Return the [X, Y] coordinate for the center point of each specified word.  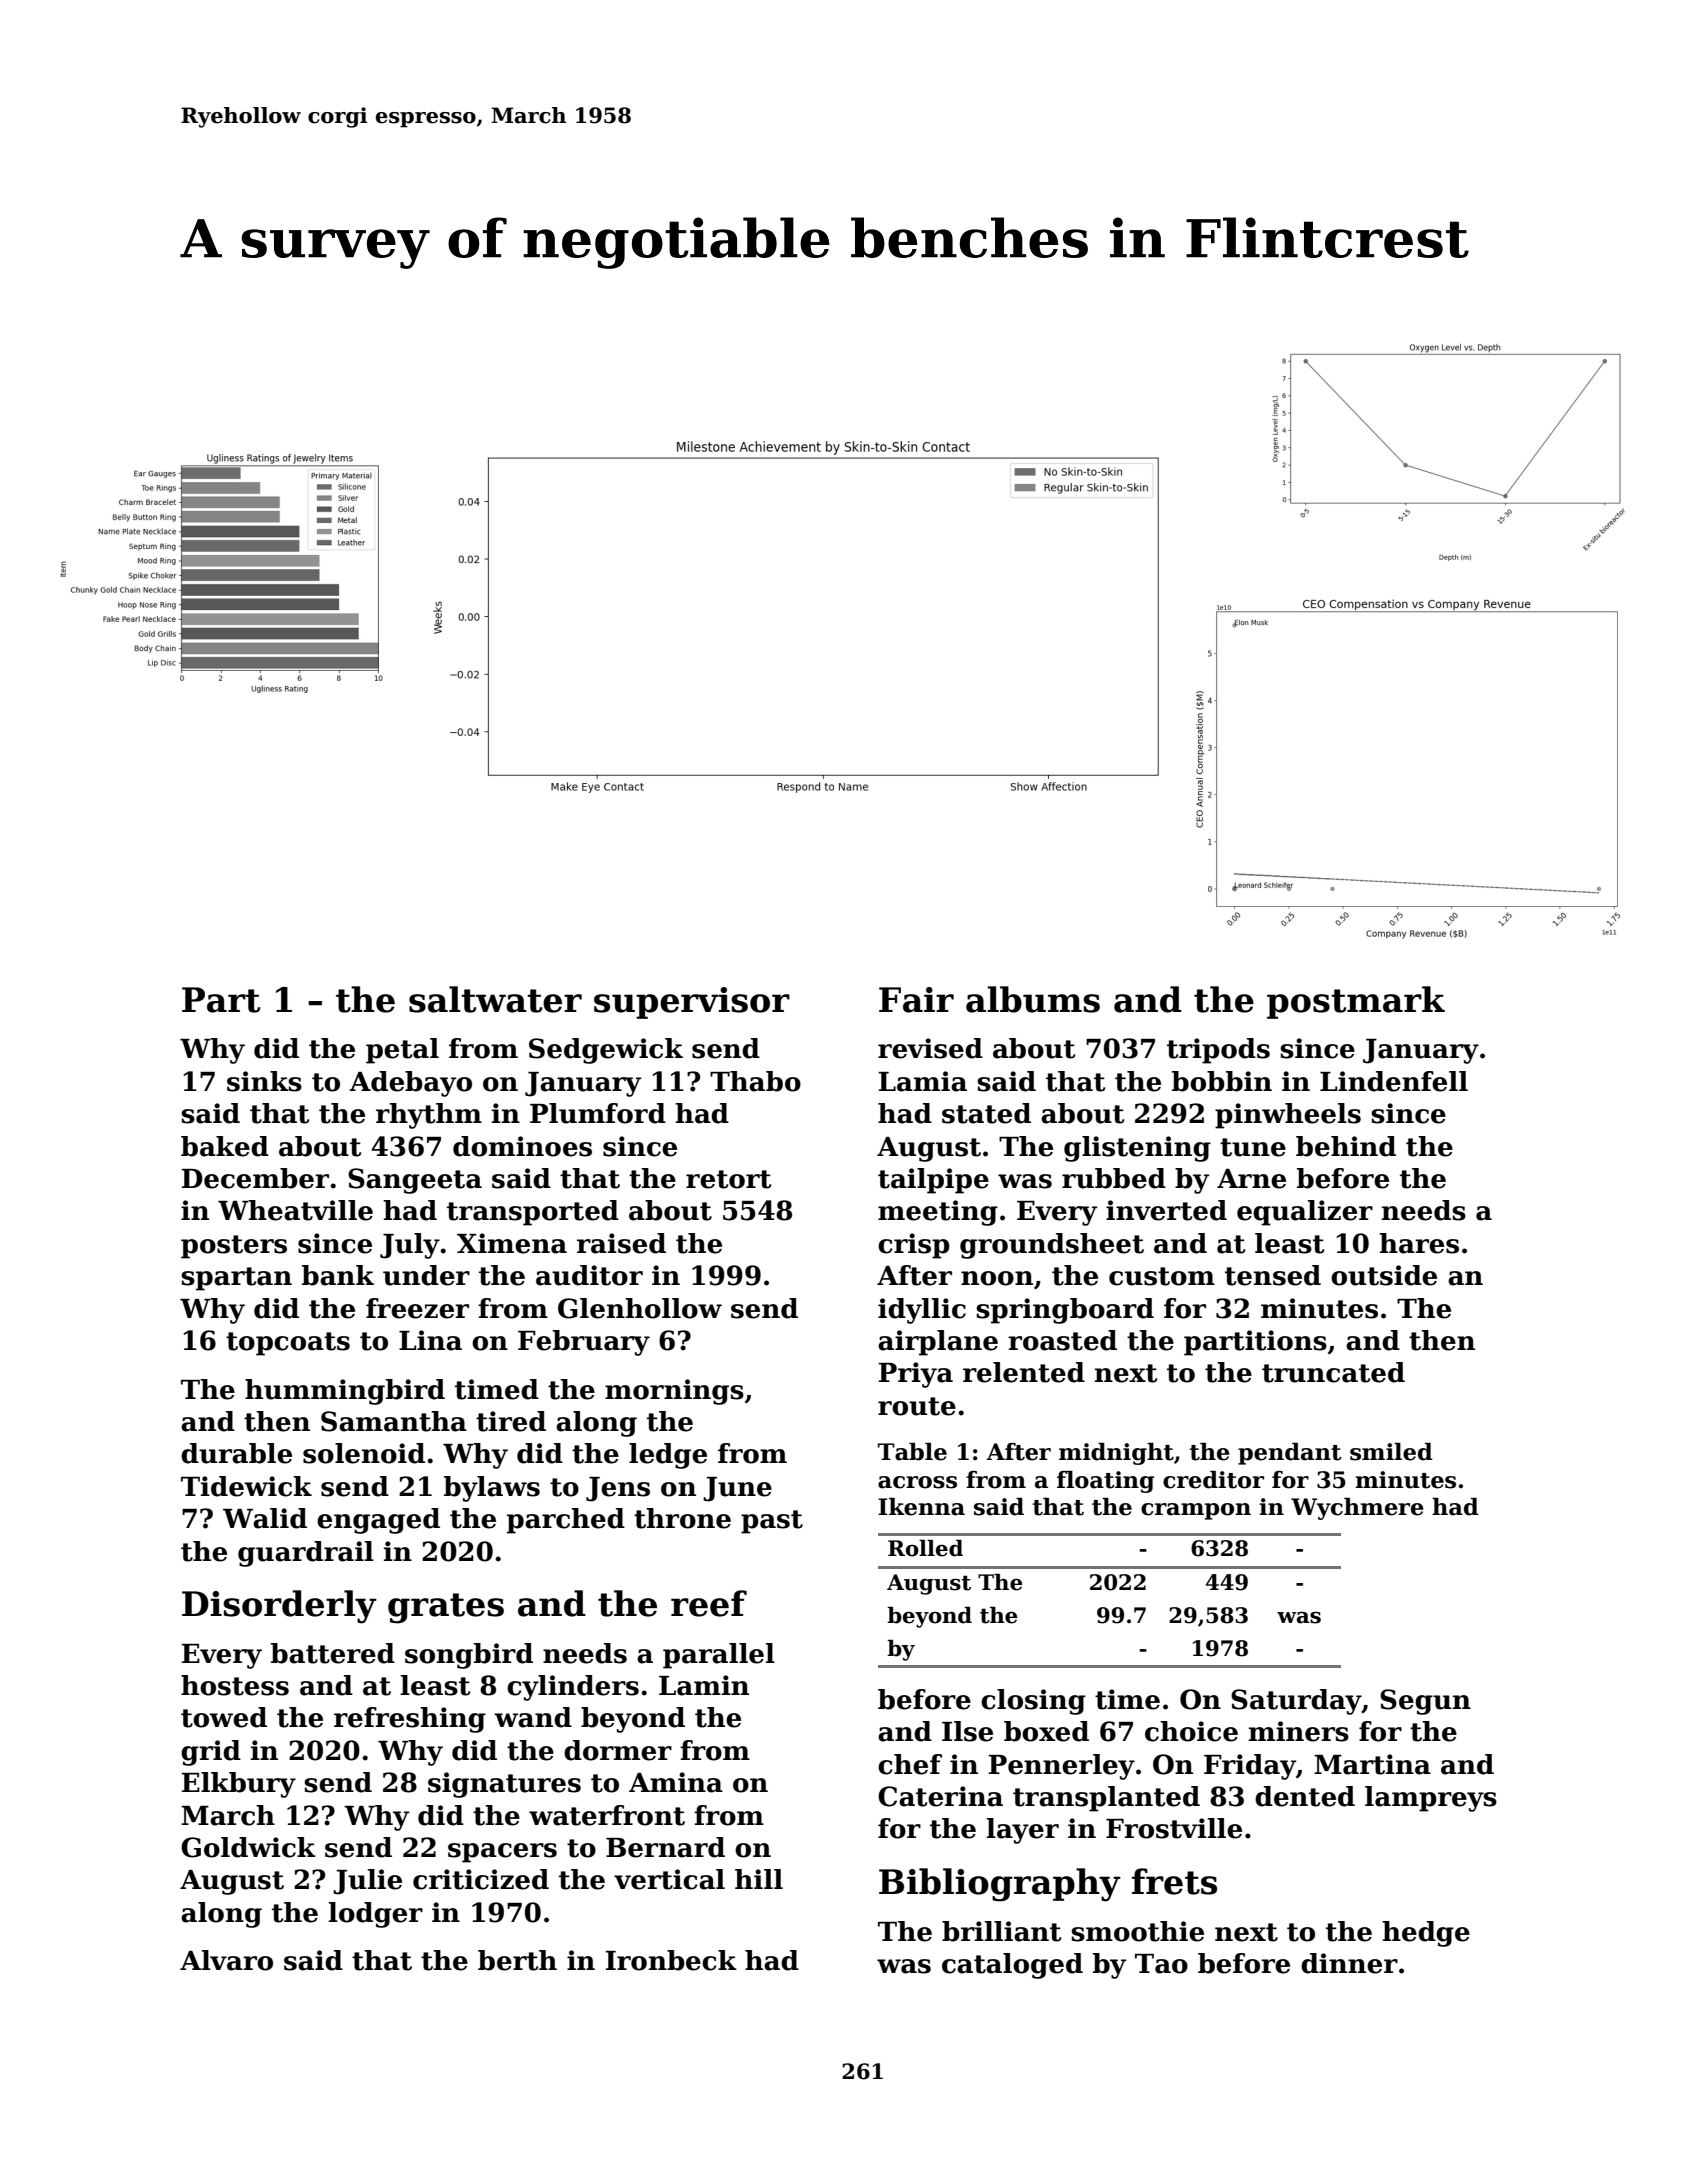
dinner [1349, 1963]
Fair [916, 1000]
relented [1024, 1372]
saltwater [495, 999]
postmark [1356, 1002]
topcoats [288, 1344]
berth [517, 1960]
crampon [1196, 1511]
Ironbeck [671, 1960]
